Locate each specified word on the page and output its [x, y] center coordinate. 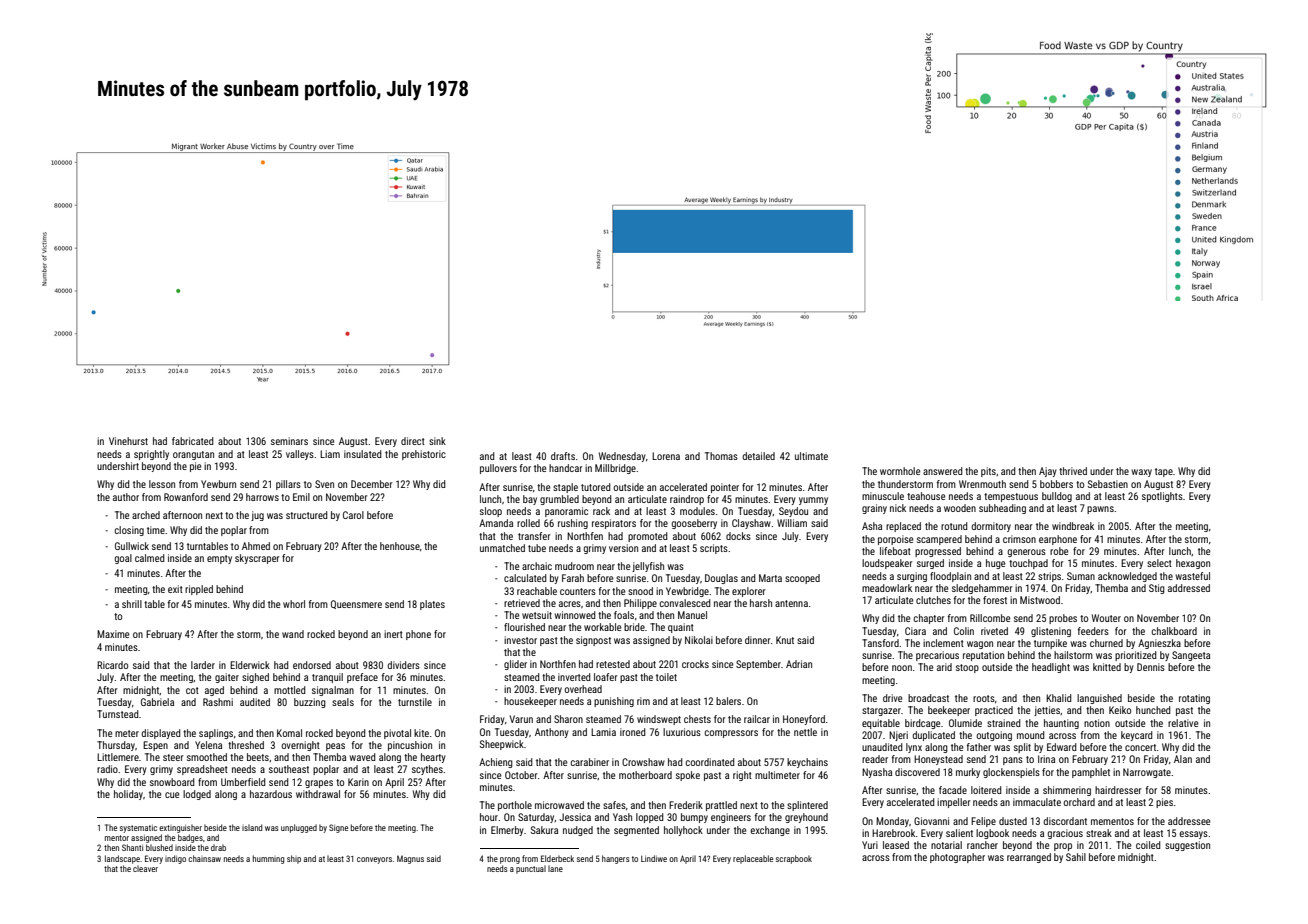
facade [953, 790]
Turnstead [118, 714]
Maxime [113, 634]
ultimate [811, 456]
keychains [807, 763]
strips [1049, 577]
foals [624, 615]
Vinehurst [128, 441]
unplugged [299, 828]
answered [943, 471]
